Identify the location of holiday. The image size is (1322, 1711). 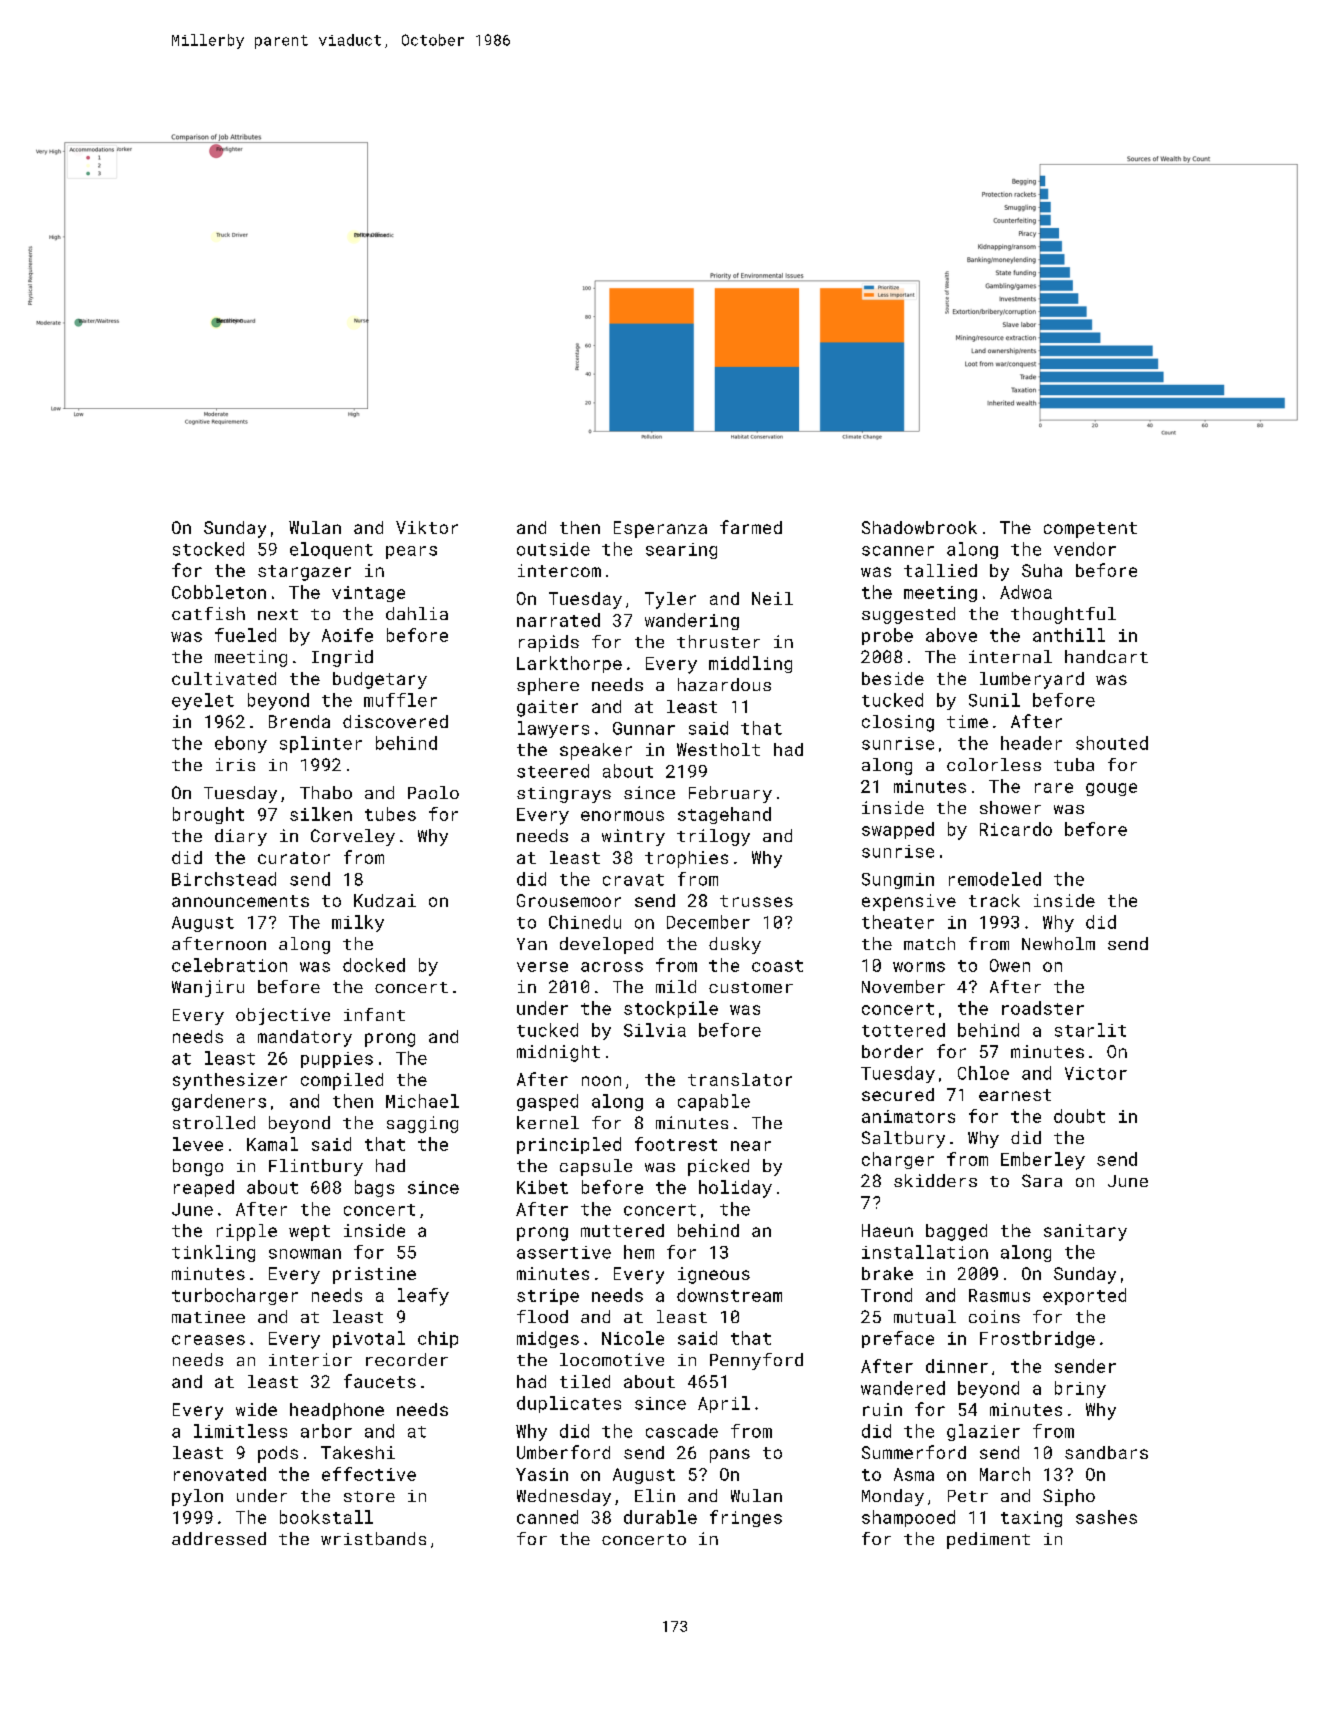
(735, 1189).
